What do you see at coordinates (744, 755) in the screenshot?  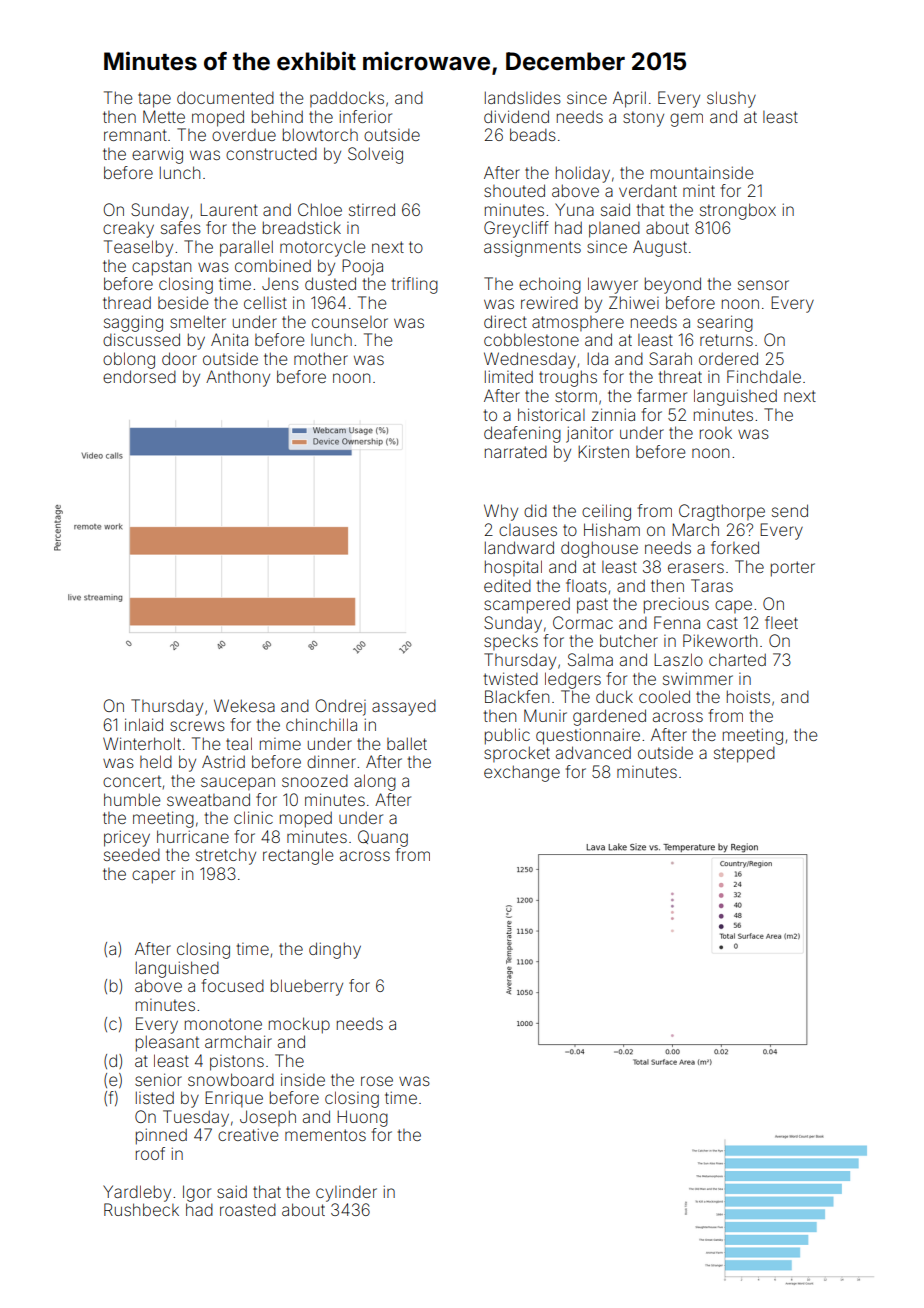 I see `stepped` at bounding box center [744, 755].
